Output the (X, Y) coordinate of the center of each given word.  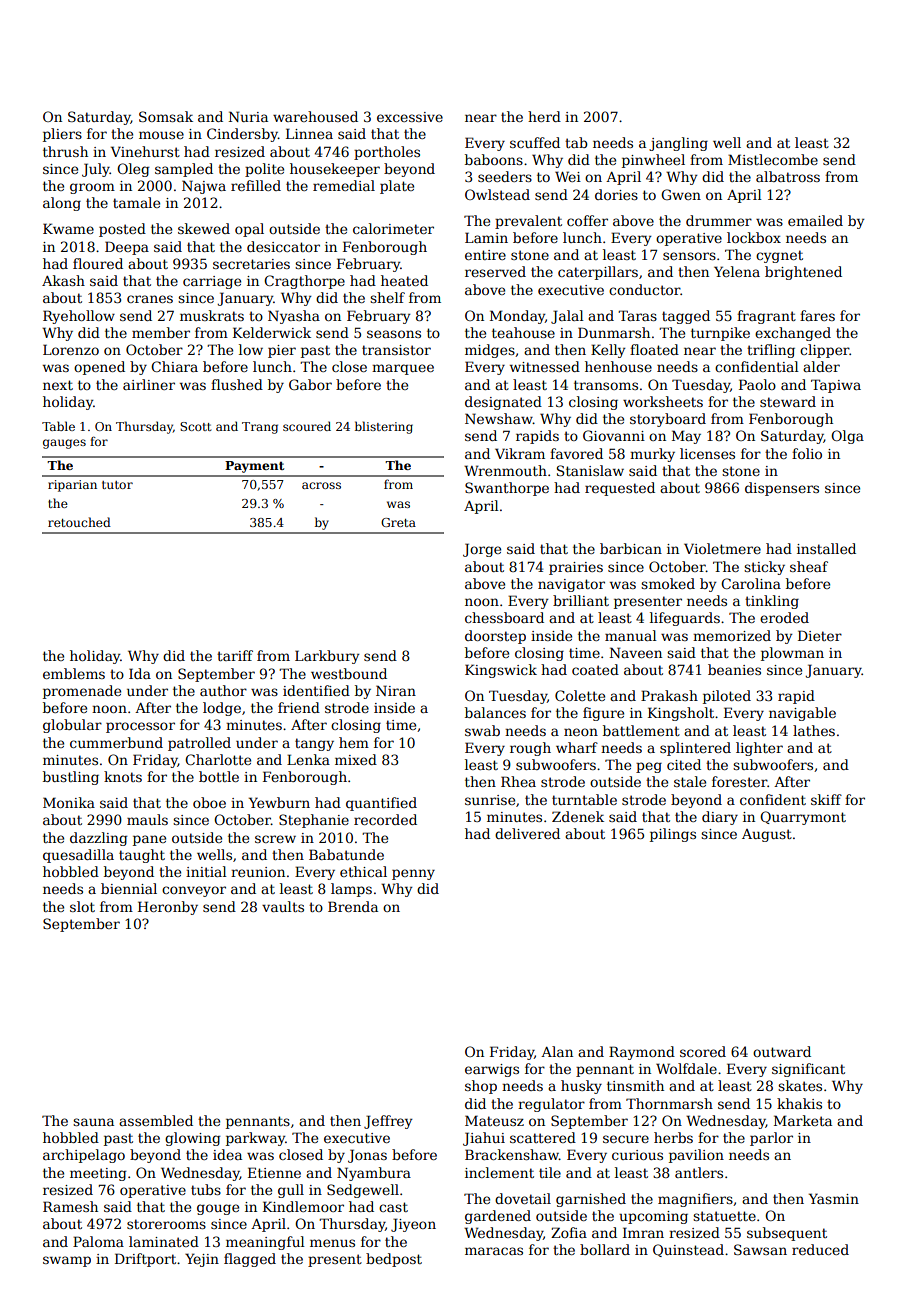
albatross (788, 176)
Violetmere (722, 548)
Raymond (642, 1053)
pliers (62, 135)
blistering (384, 427)
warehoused (315, 116)
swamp (67, 1261)
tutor (117, 485)
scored (703, 1051)
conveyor (194, 891)
